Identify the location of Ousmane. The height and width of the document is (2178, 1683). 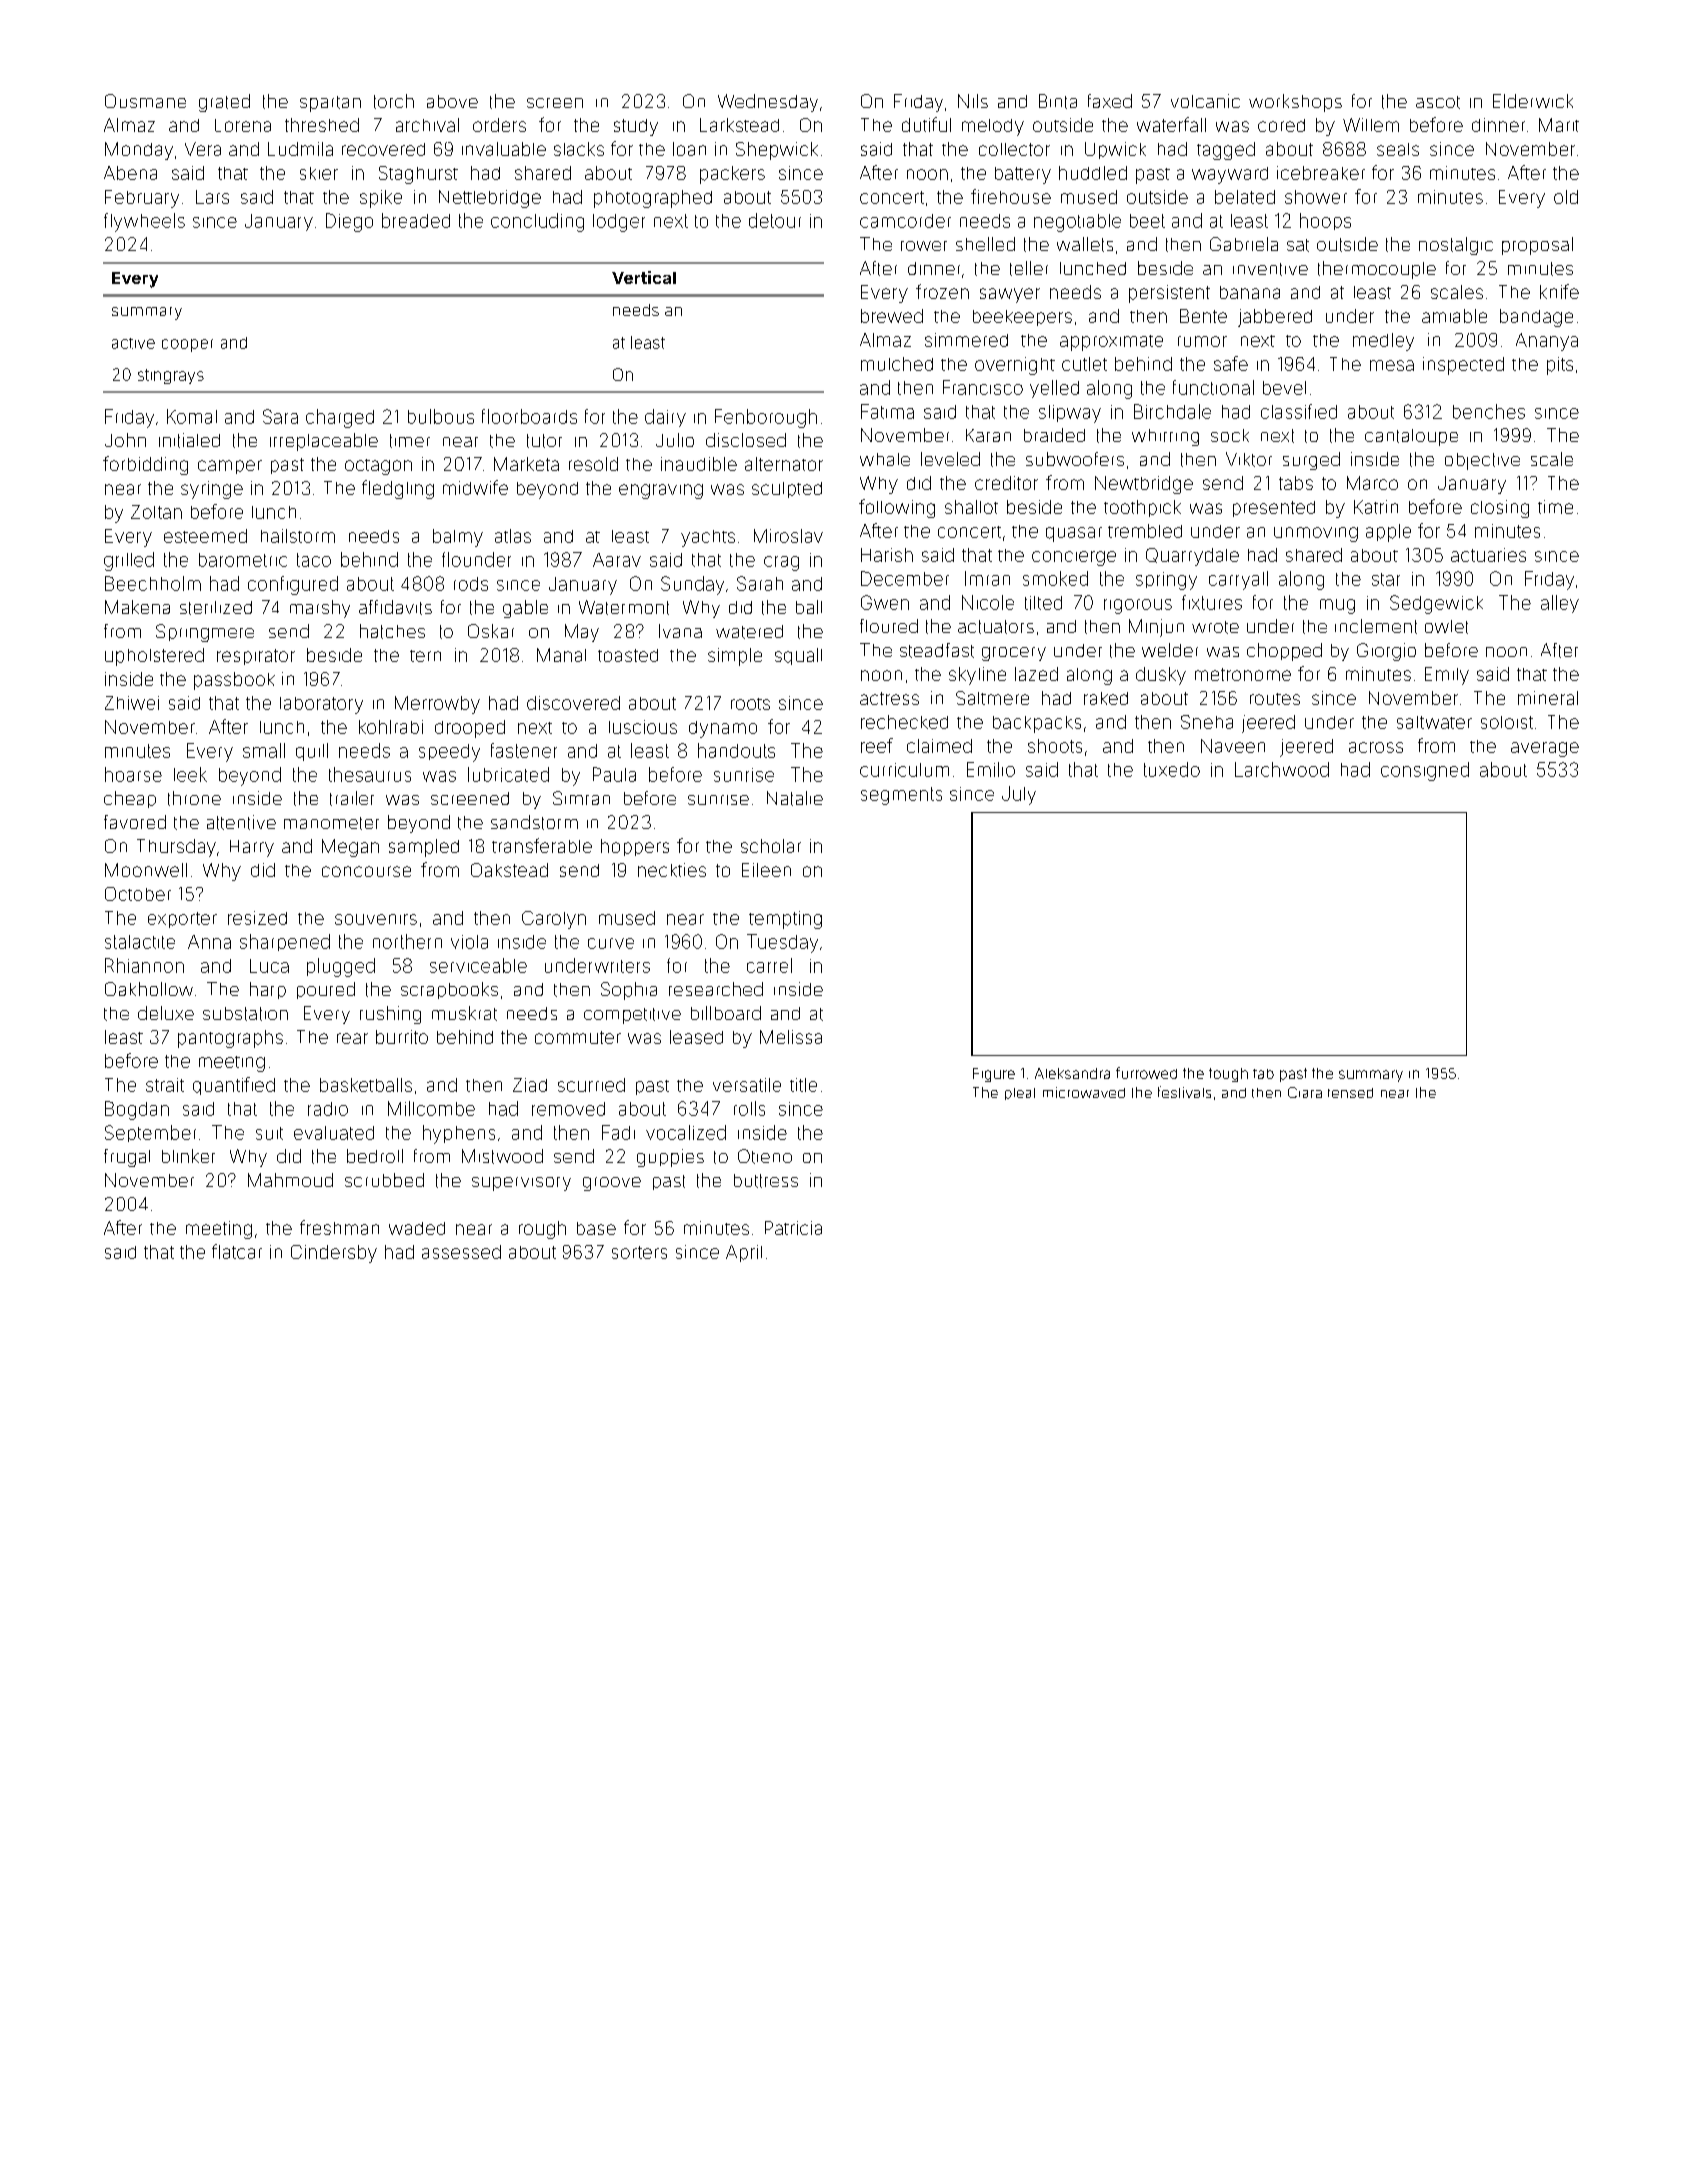
(145, 101).
